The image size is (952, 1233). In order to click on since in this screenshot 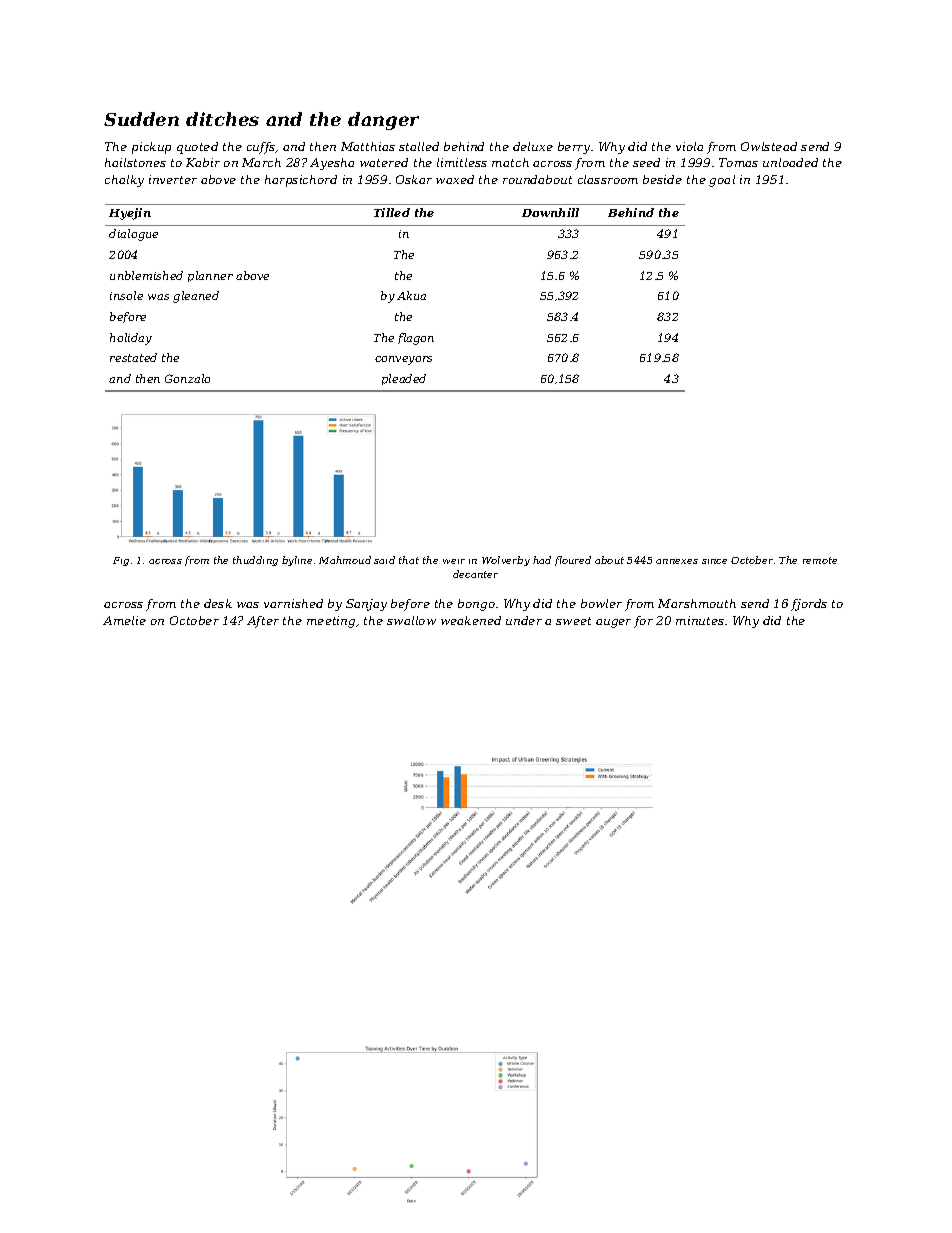, I will do `click(714, 561)`.
